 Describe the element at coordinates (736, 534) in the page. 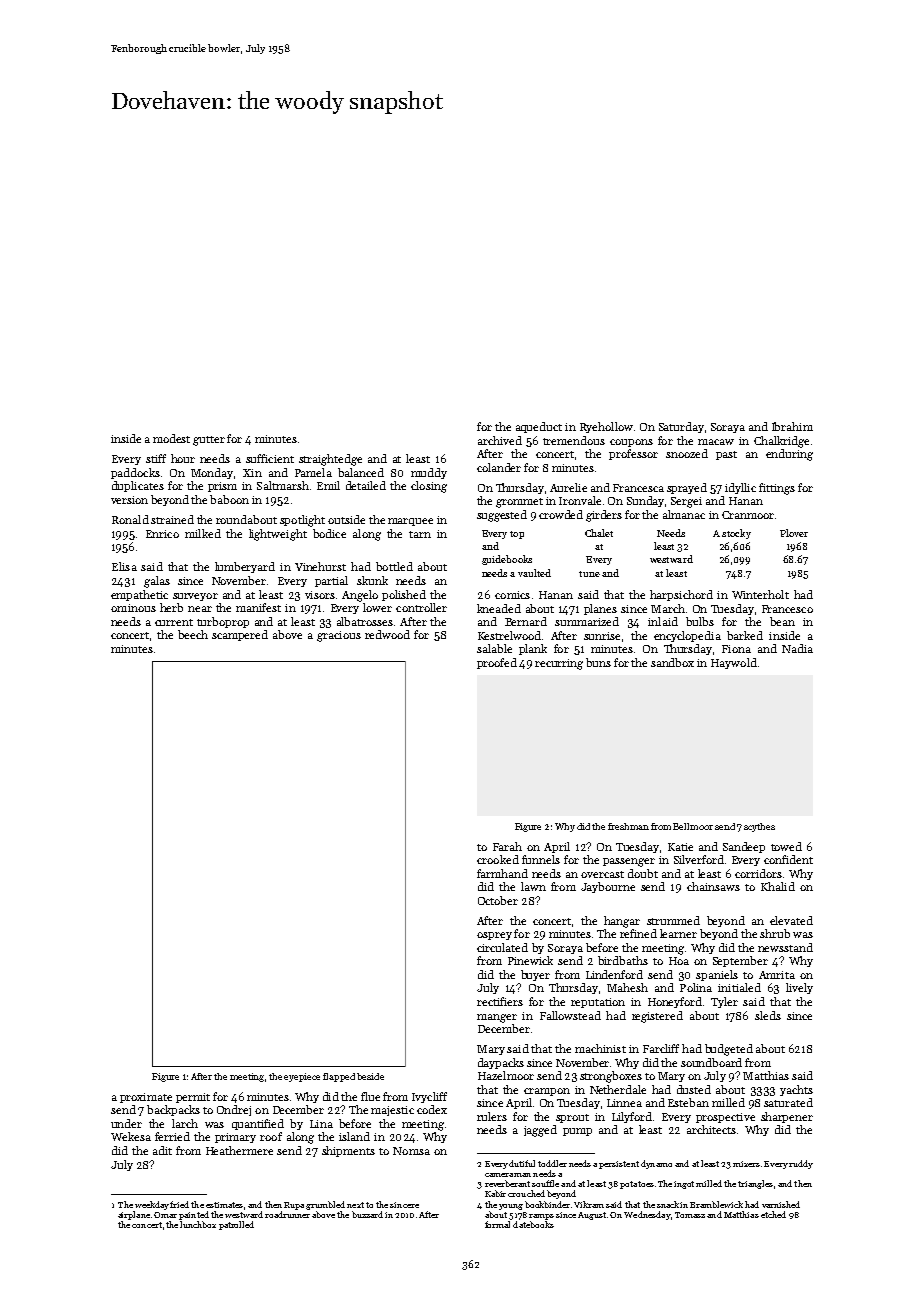

I see `stocky` at that location.
